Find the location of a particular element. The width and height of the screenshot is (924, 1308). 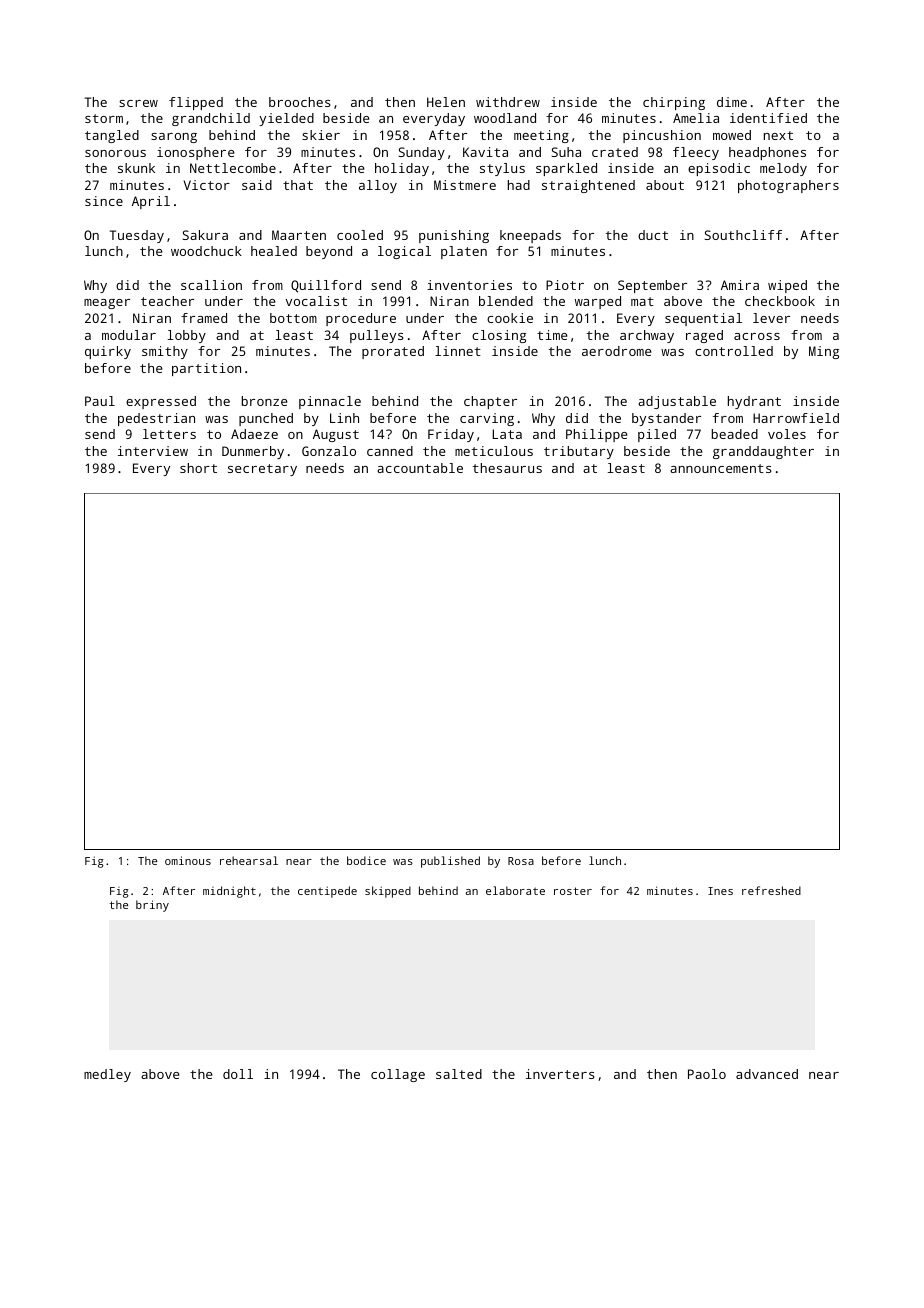

inverters is located at coordinates (560, 1074).
